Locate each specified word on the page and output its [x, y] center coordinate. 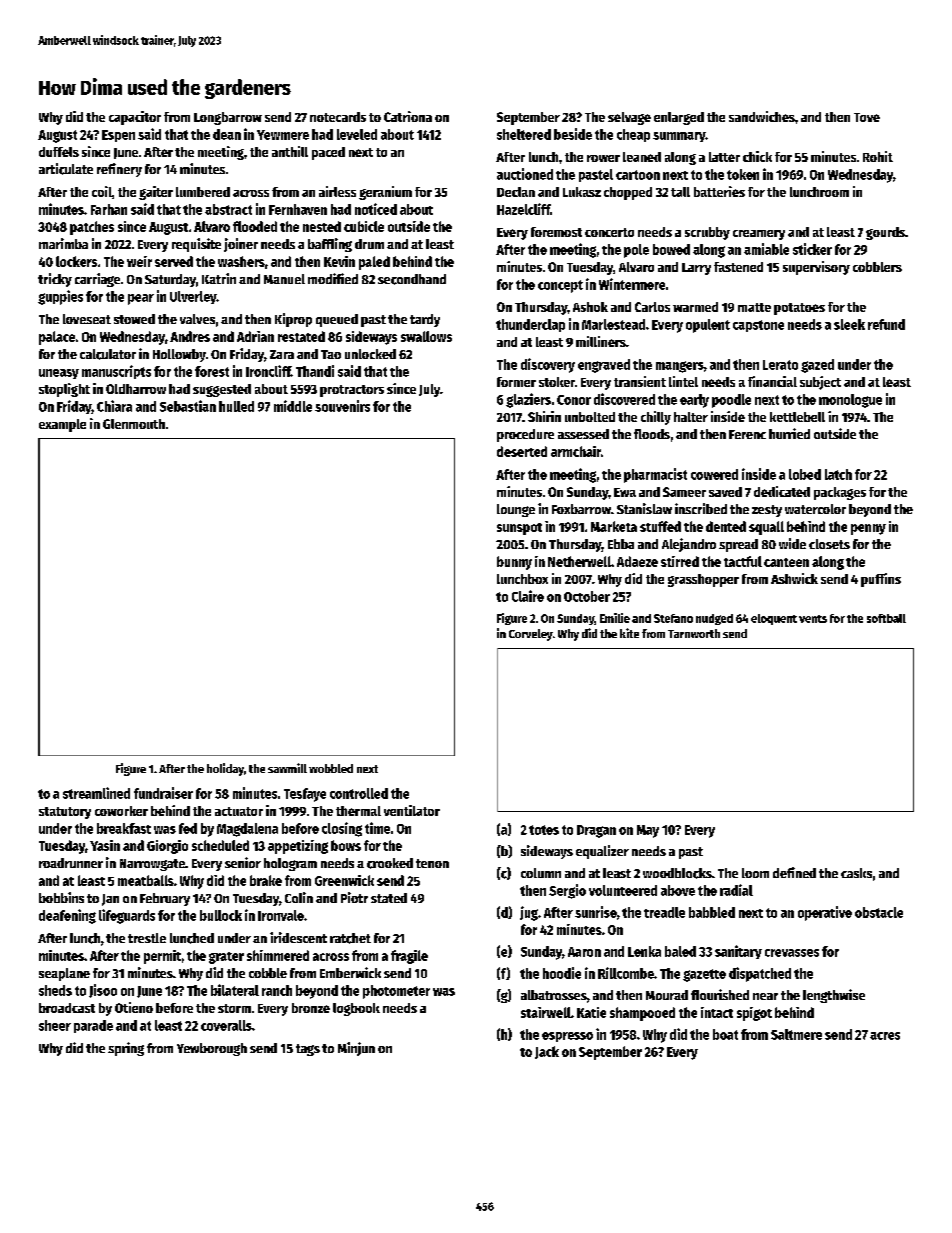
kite [629, 633]
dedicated [782, 491]
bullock [221, 915]
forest [212, 371]
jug [529, 913]
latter [724, 157]
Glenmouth [134, 424]
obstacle [879, 912]
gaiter [156, 193]
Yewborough [212, 1049]
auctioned [525, 174]
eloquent [774, 619]
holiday [225, 769]
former [516, 382]
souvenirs [342, 406]
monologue [850, 401]
